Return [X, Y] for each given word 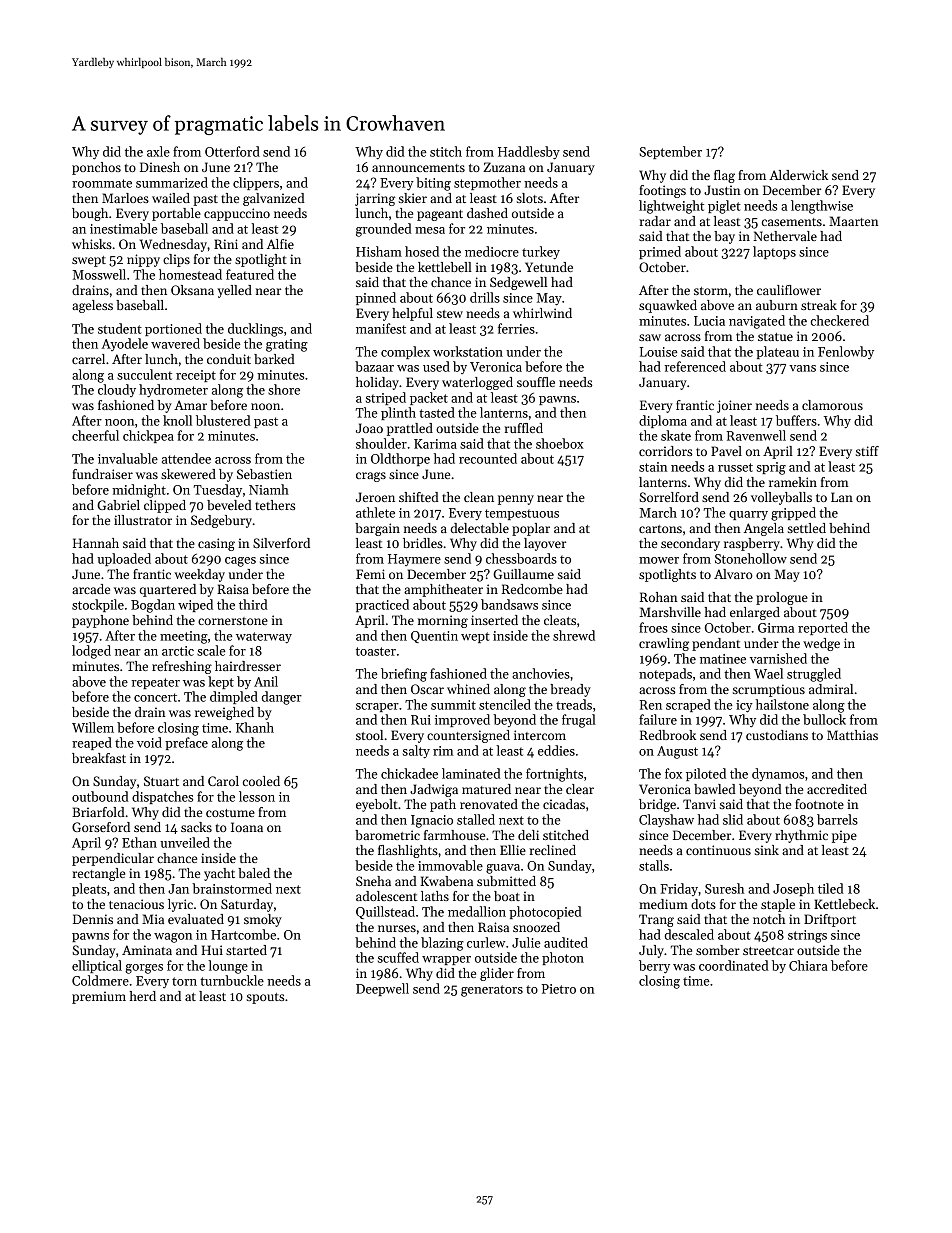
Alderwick [798, 175]
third [253, 604]
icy [744, 706]
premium [99, 997]
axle [158, 151]
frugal [579, 721]
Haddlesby [529, 153]
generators [492, 991]
